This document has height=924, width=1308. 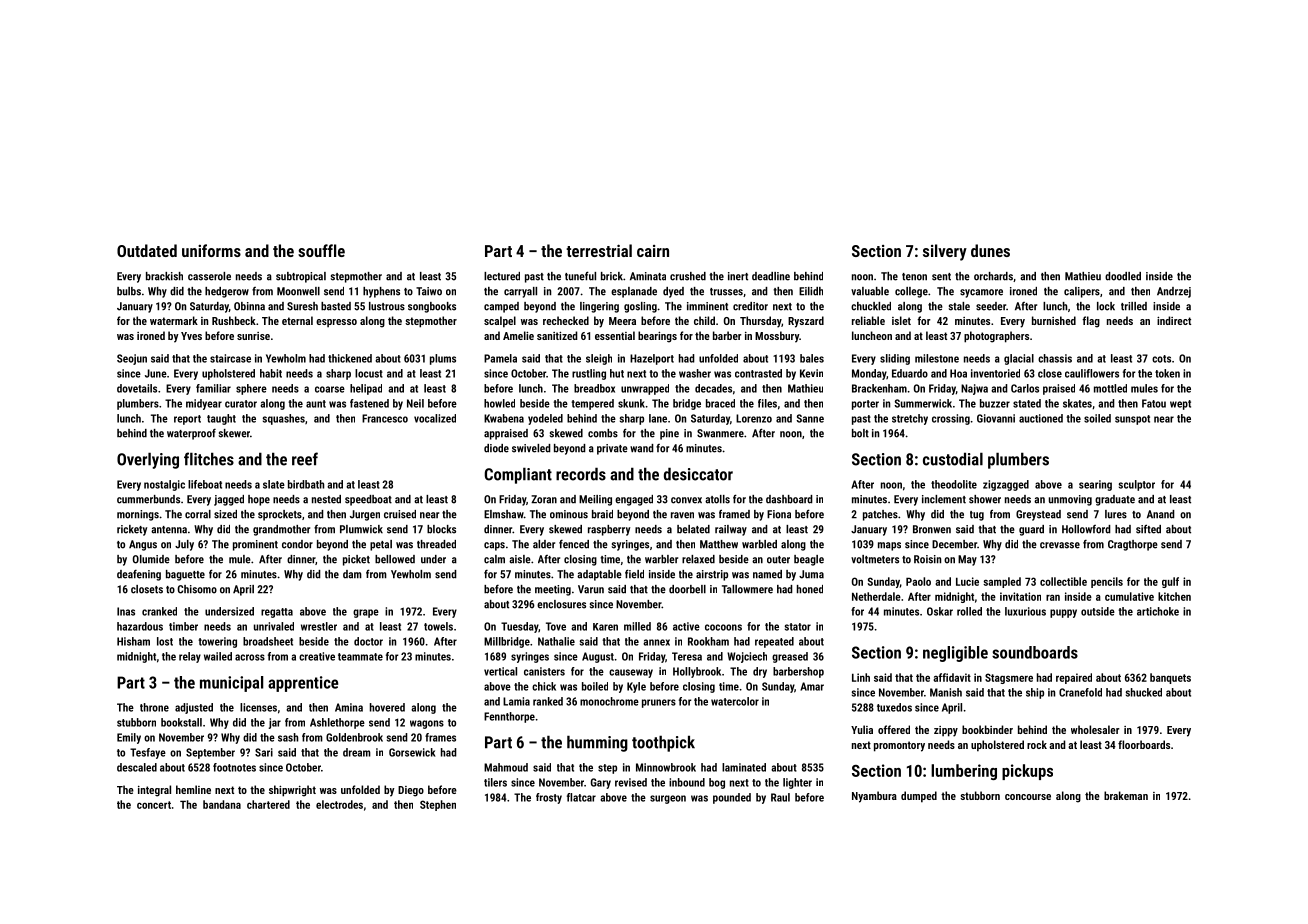 What do you see at coordinates (556, 641) in the document?
I see `Nathalie` at bounding box center [556, 641].
